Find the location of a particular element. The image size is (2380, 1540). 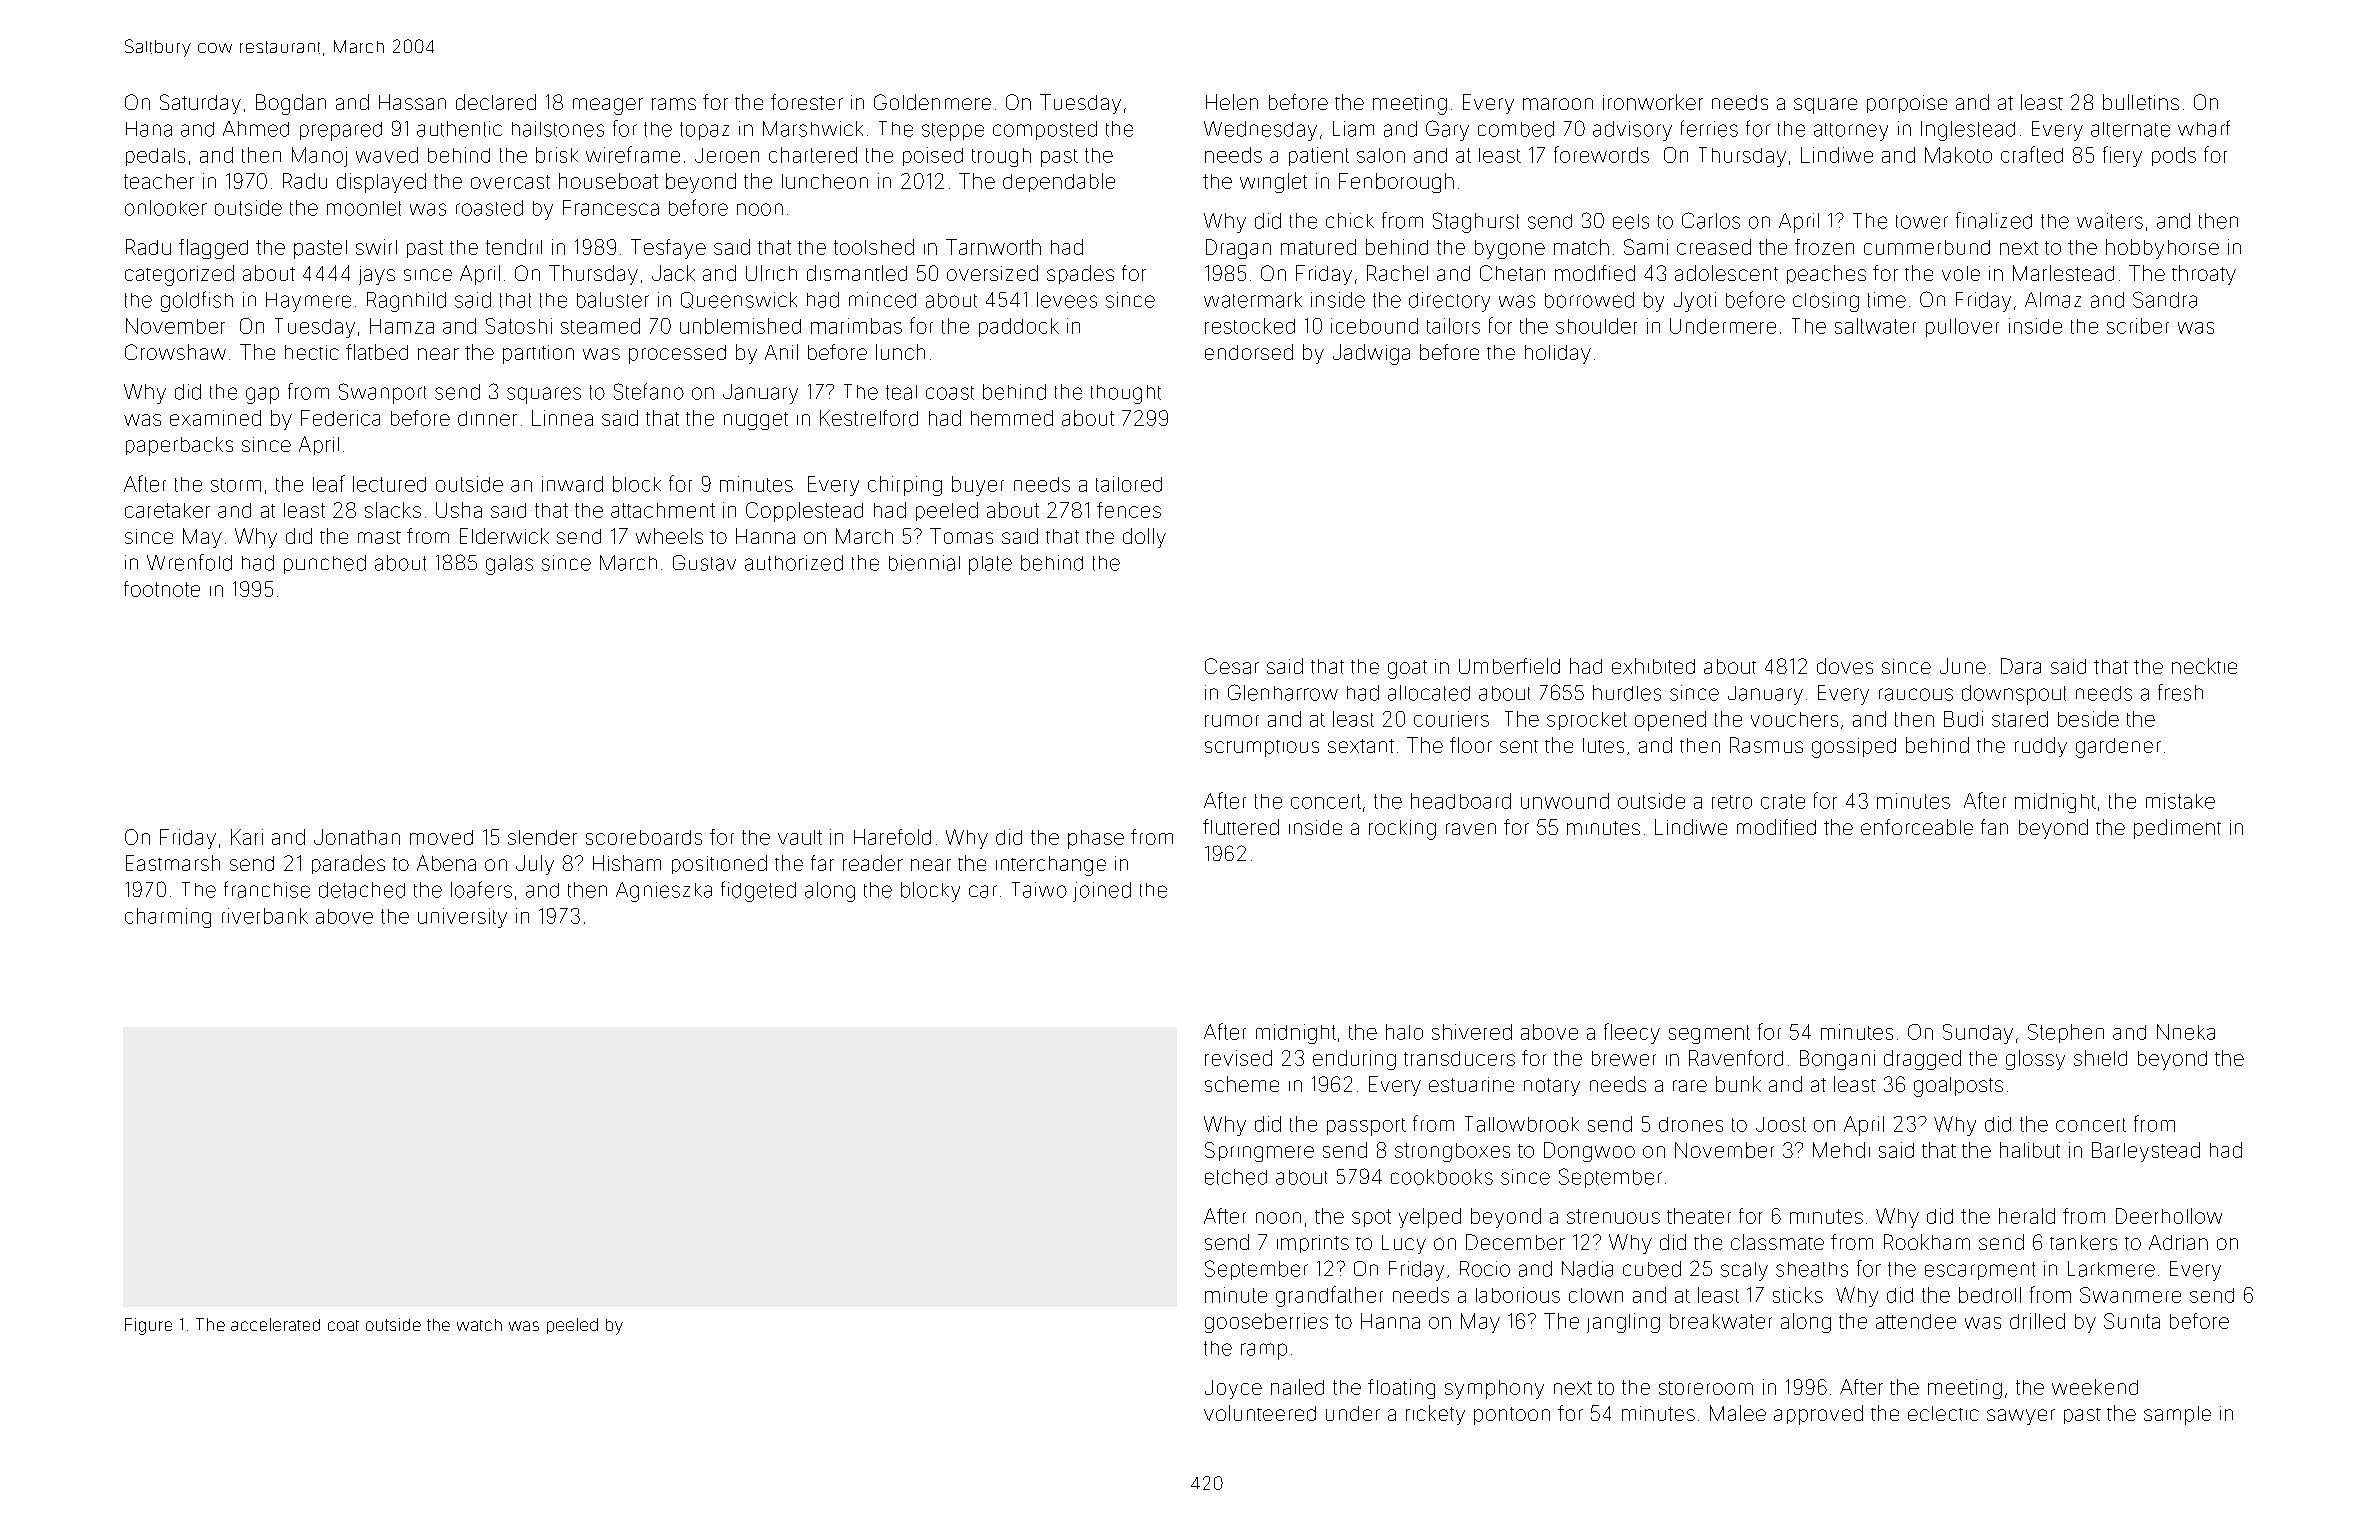

Tarnworth is located at coordinates (993, 247).
